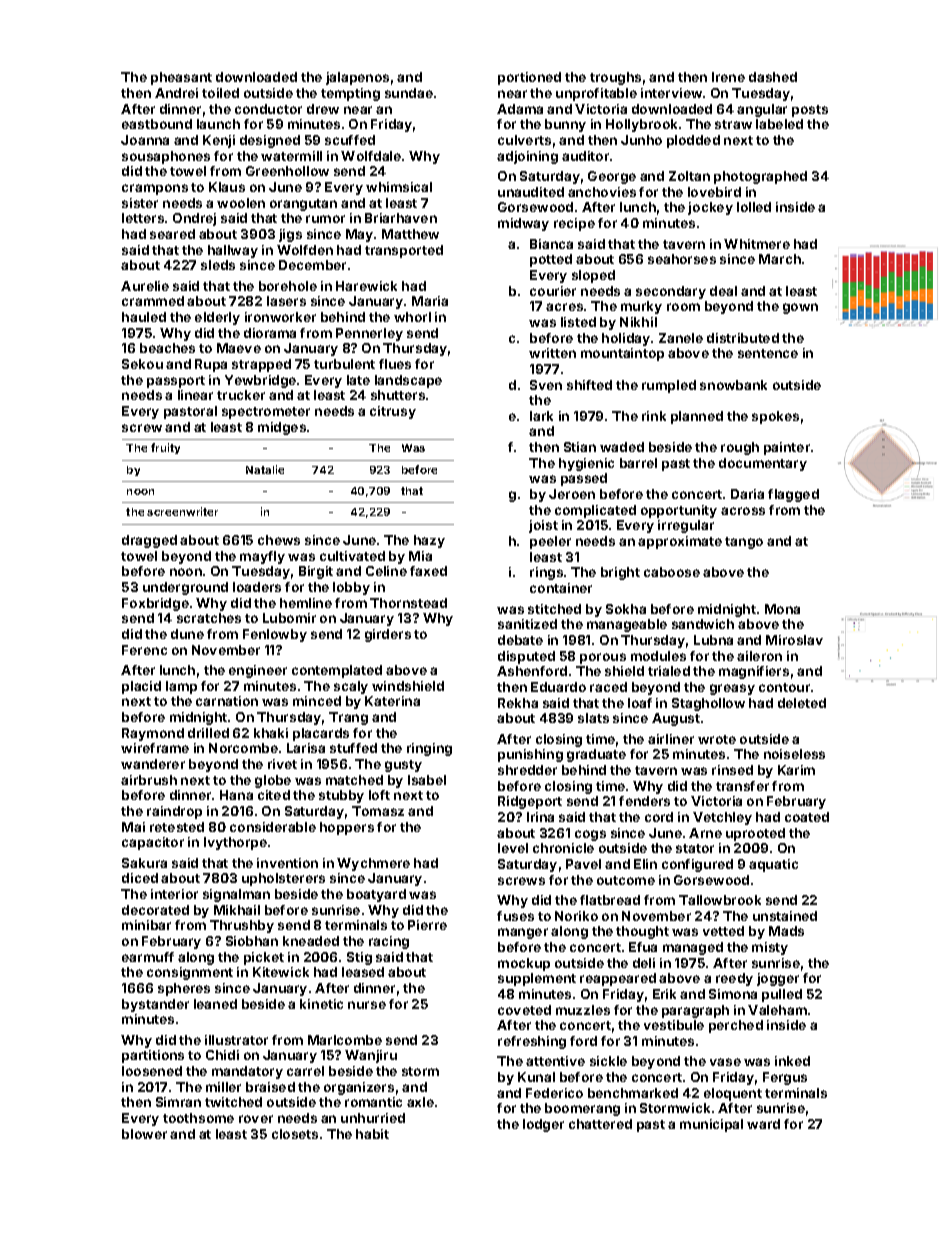 The image size is (952, 1233). I want to click on Irene, so click(728, 77).
